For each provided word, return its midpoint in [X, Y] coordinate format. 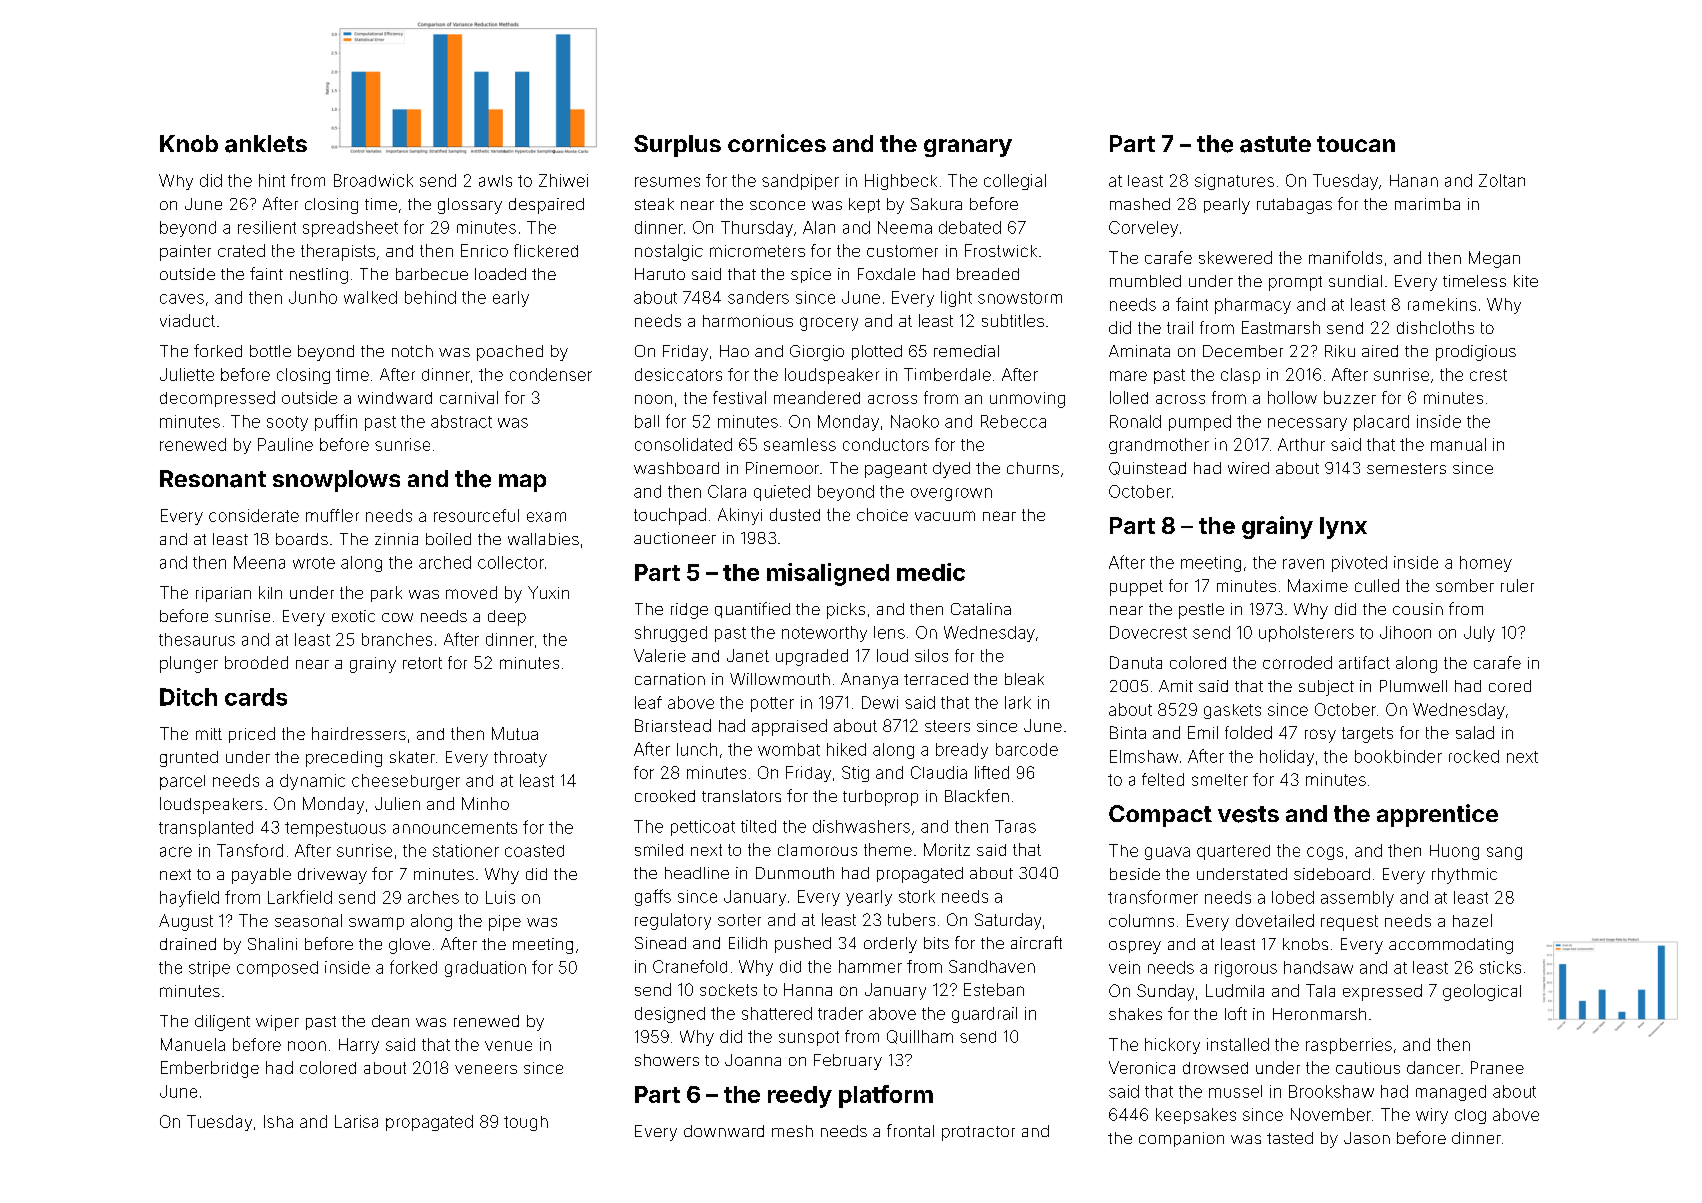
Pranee [1497, 1067]
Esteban [994, 989]
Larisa [356, 1121]
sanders [758, 297]
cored [1510, 686]
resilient [267, 227]
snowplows [336, 481]
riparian [223, 594]
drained [188, 944]
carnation [670, 679]
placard [1381, 423]
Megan [1494, 259]
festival [739, 397]
